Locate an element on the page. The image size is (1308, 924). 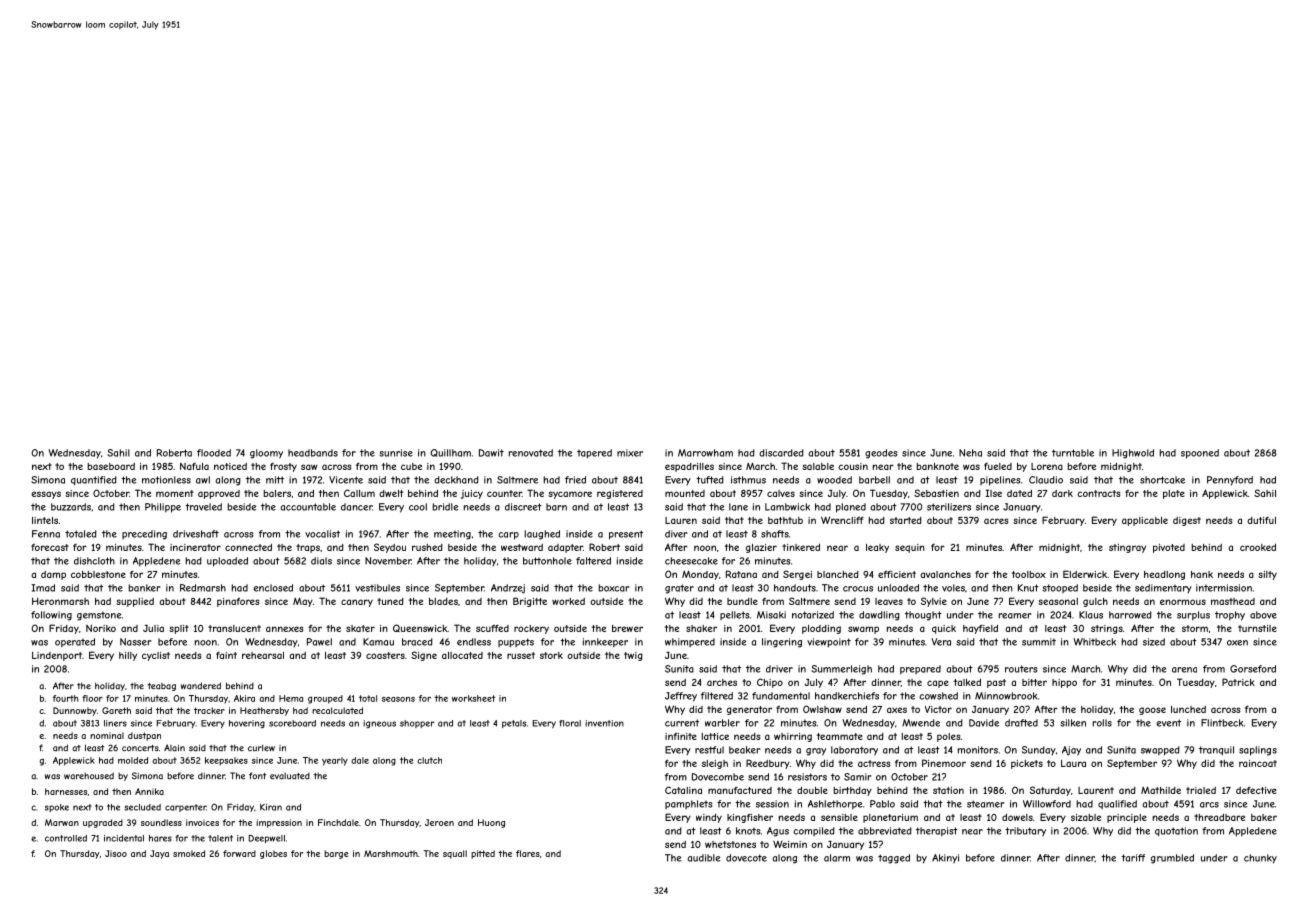
raincoat is located at coordinates (1258, 763).
